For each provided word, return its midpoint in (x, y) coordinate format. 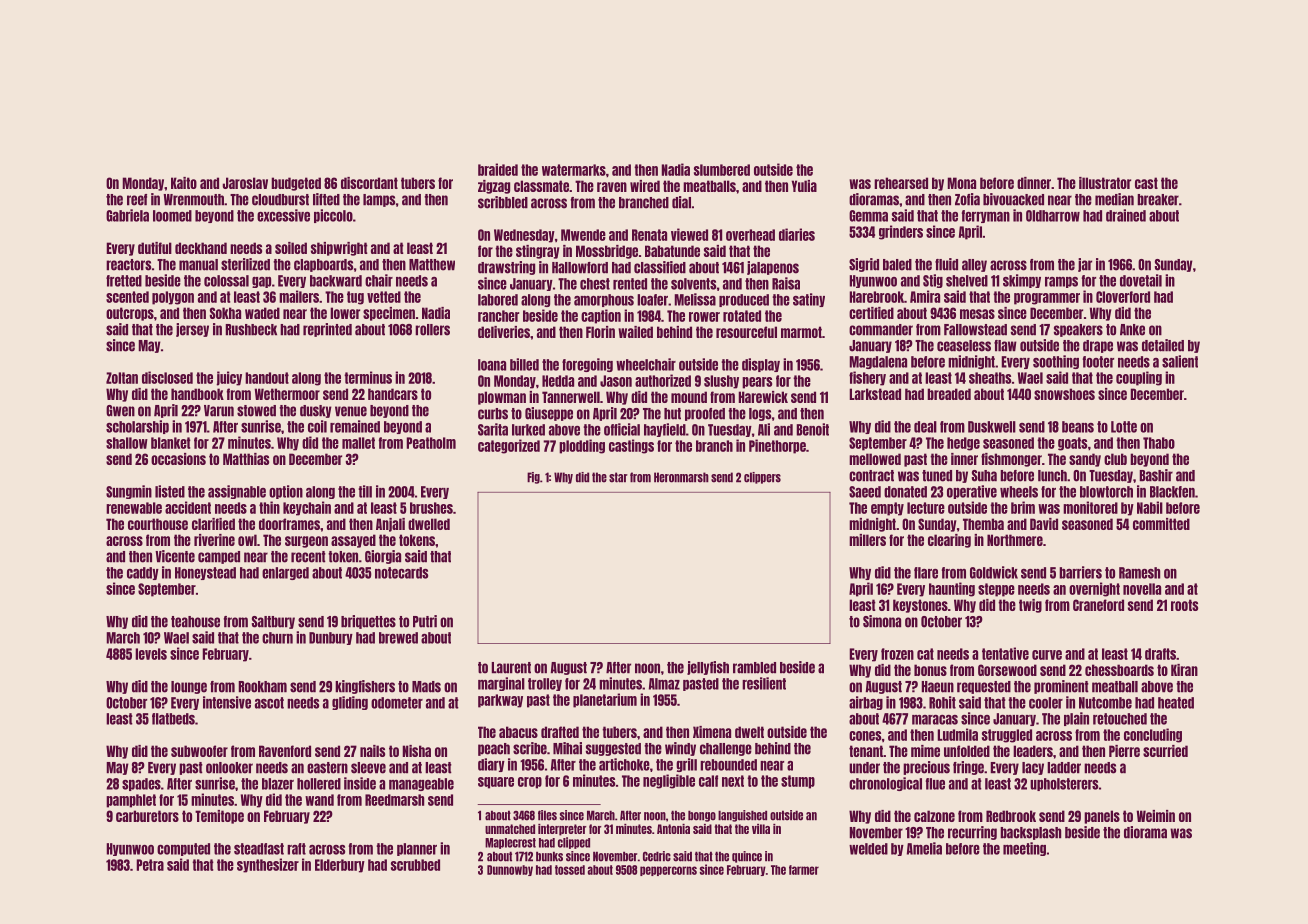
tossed (570, 870)
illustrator (1105, 183)
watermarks (574, 170)
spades (141, 784)
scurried (1165, 751)
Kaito (184, 183)
